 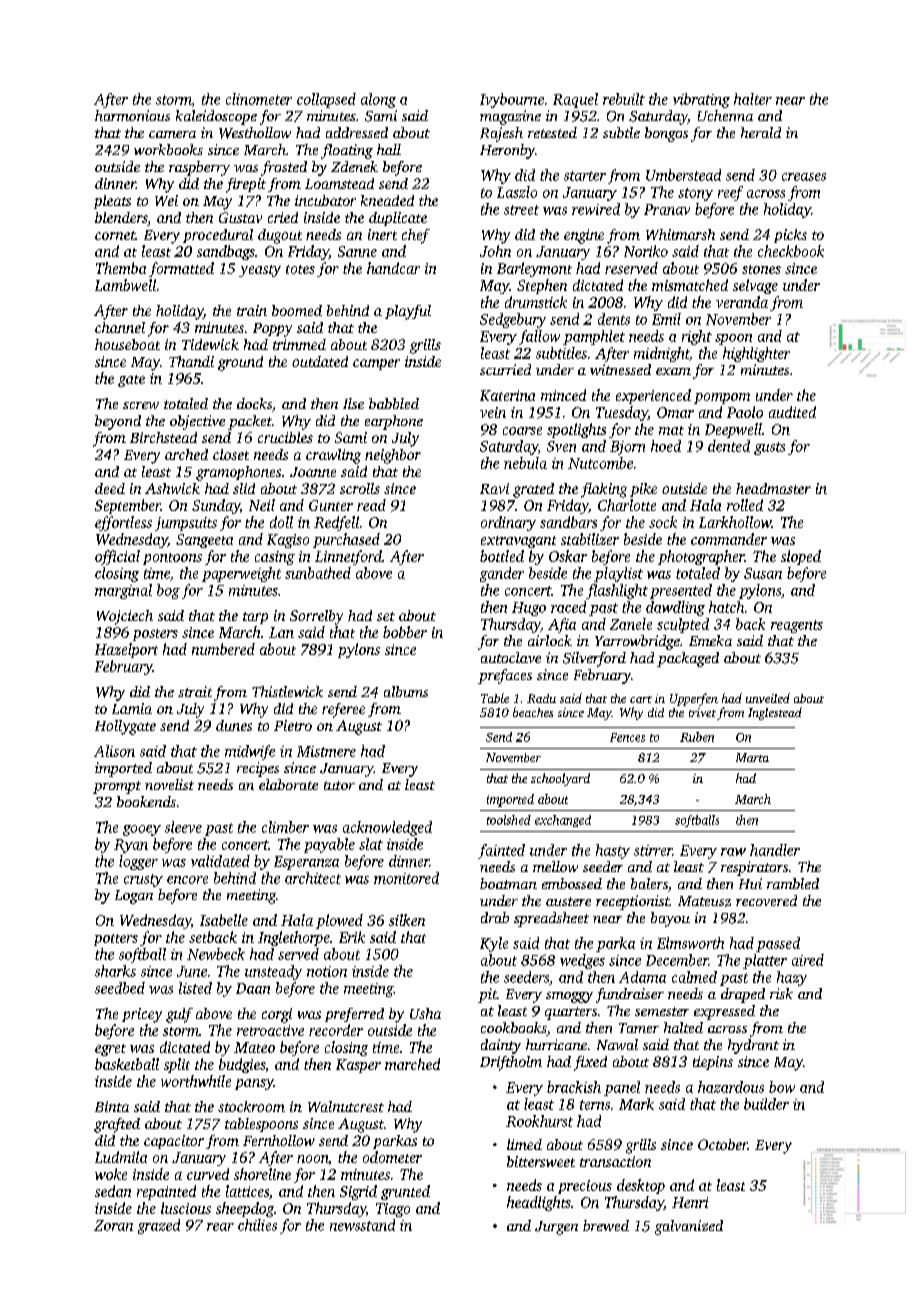 What do you see at coordinates (393, 268) in the document?
I see `handcar` at bounding box center [393, 268].
